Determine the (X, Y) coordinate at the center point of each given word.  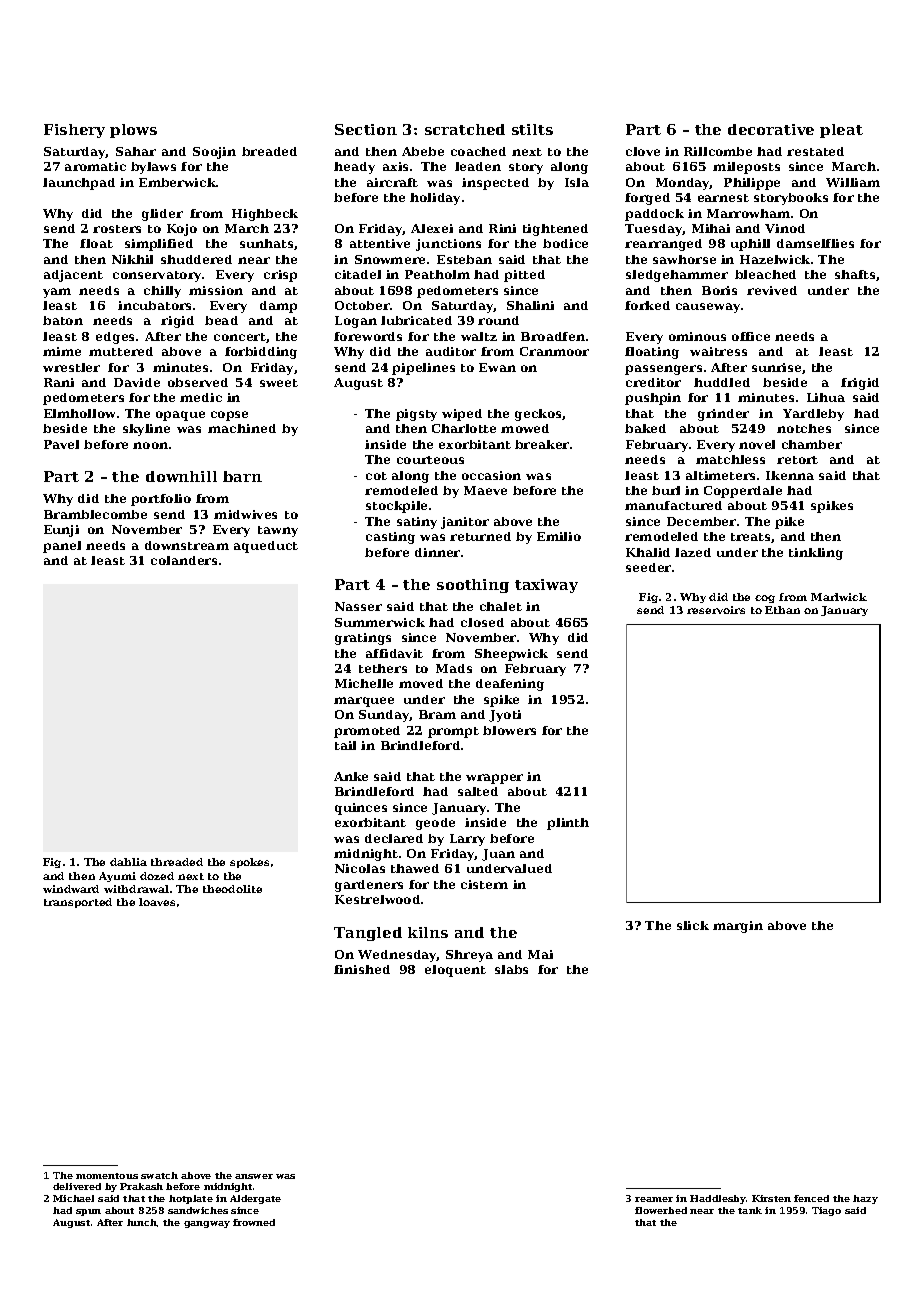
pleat (841, 131)
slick (693, 925)
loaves (157, 902)
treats (750, 537)
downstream (187, 545)
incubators (154, 305)
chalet (501, 606)
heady (354, 168)
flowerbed (661, 1210)
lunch (142, 1222)
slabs (511, 969)
